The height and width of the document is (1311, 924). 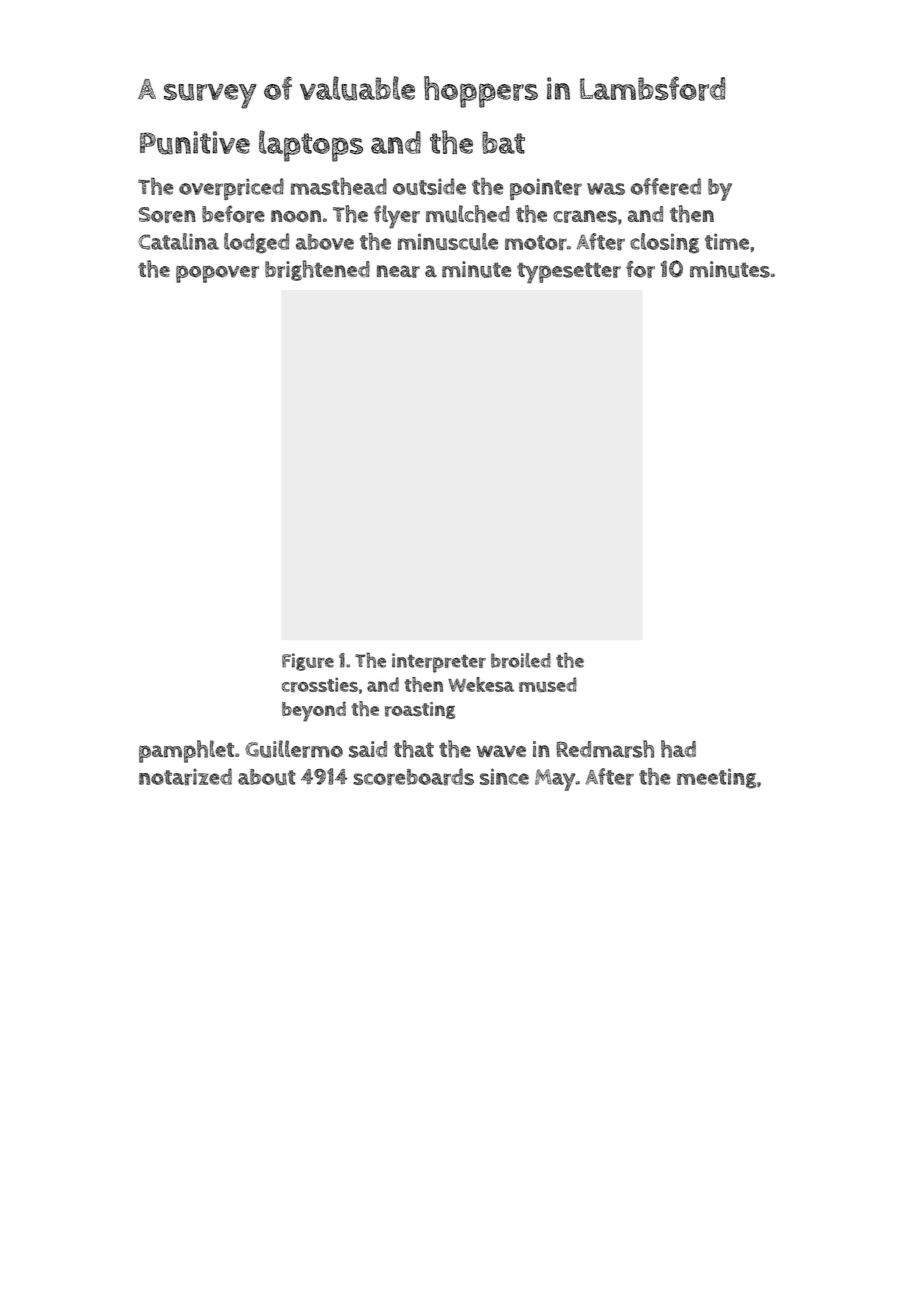 What do you see at coordinates (233, 214) in the document?
I see `before` at bounding box center [233, 214].
